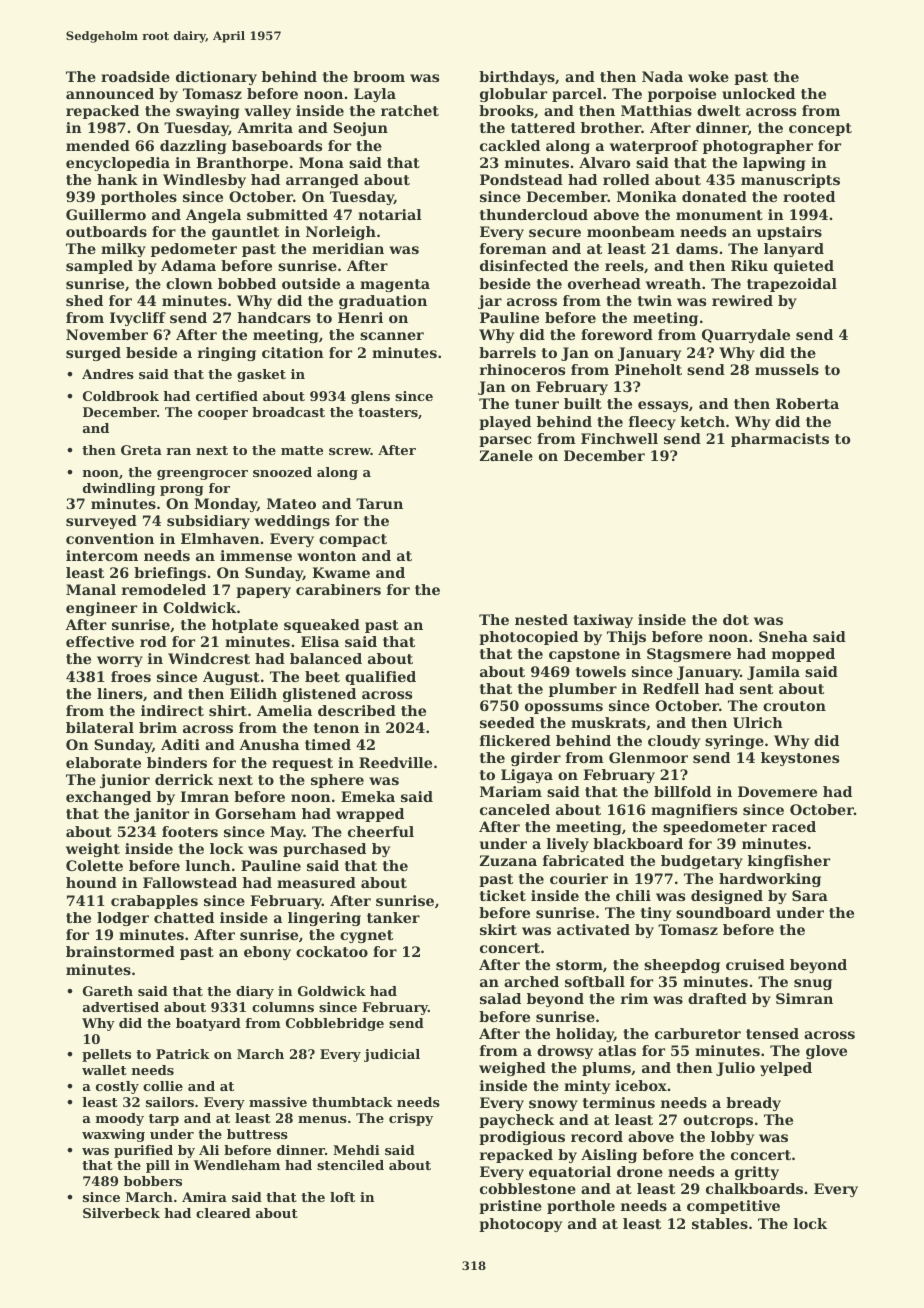 The width and height of the screenshot is (924, 1308). I want to click on Silverbeck, so click(121, 1213).
